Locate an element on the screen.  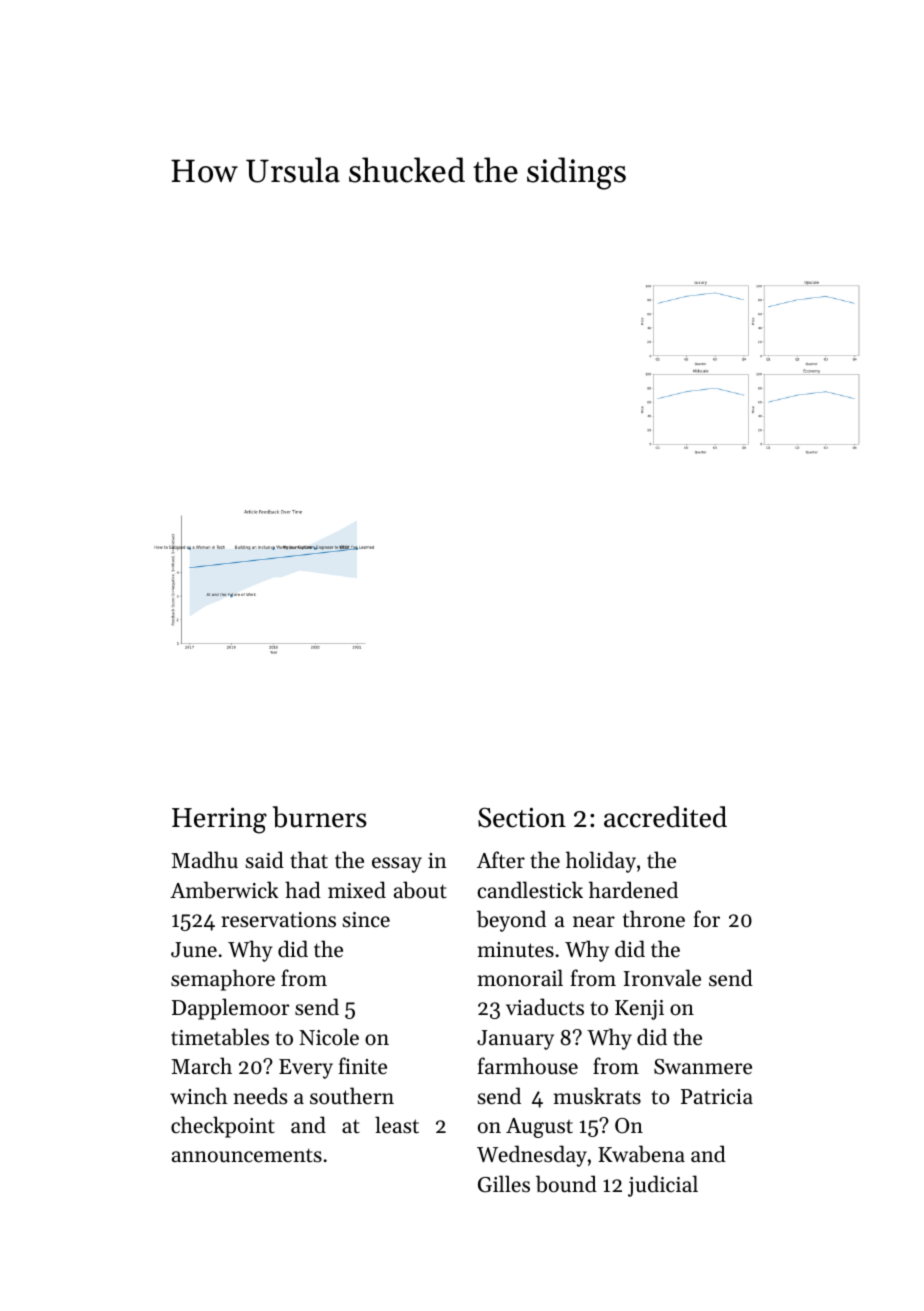
accredited is located at coordinates (665, 817).
